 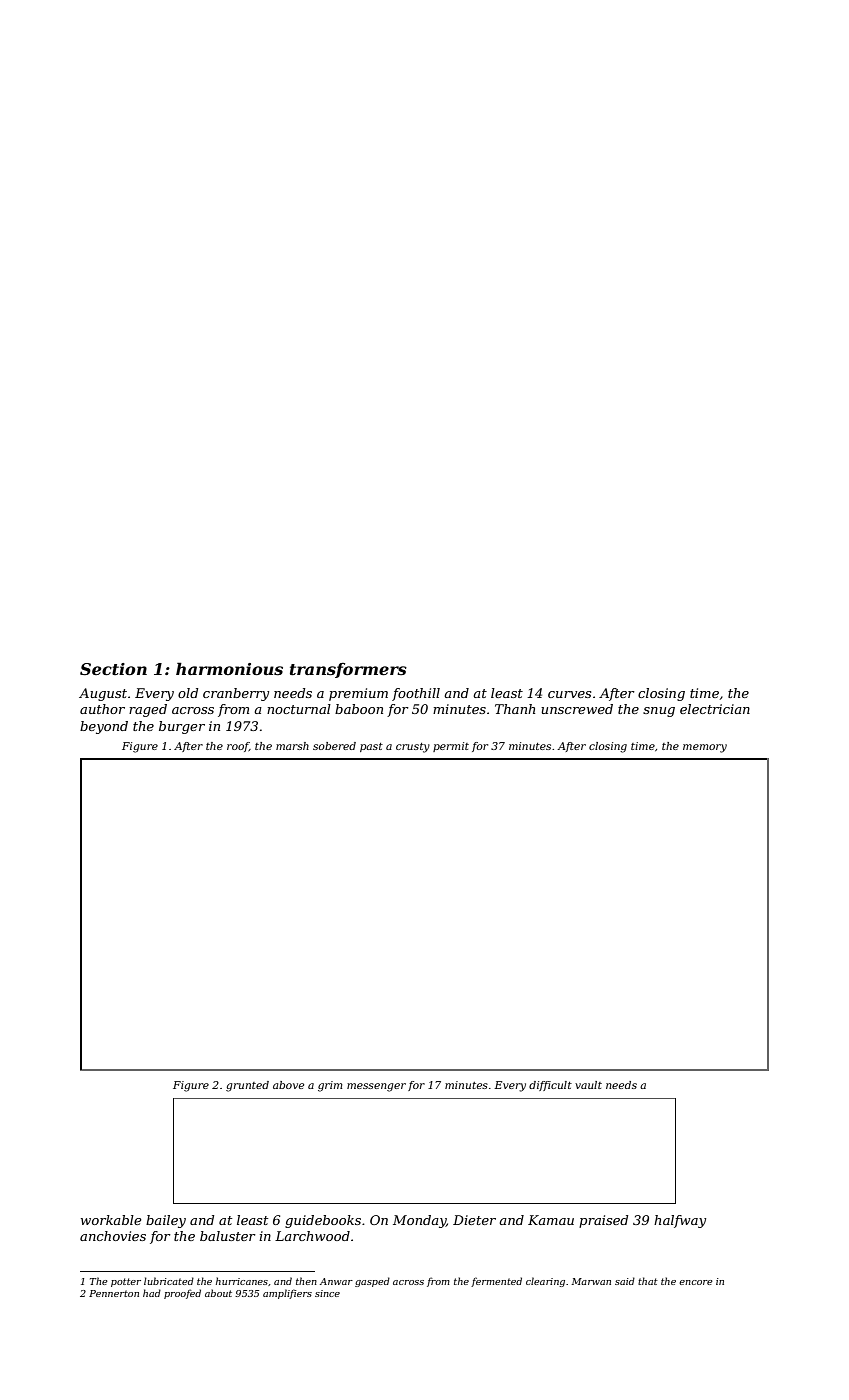 What do you see at coordinates (247, 1086) in the screenshot?
I see `grunted` at bounding box center [247, 1086].
